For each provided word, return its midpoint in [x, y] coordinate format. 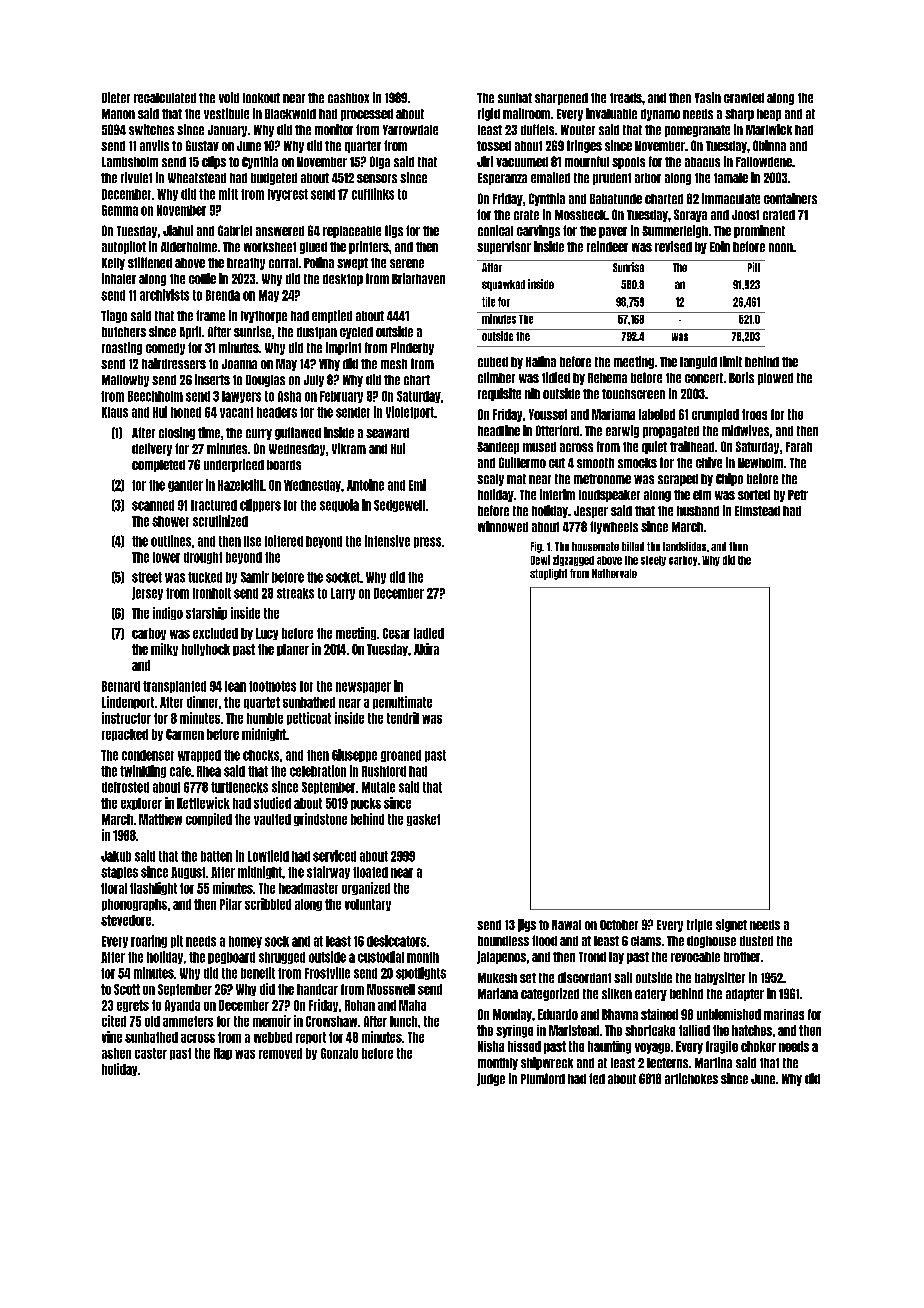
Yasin [708, 97]
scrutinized [220, 521]
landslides [684, 546]
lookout [261, 98]
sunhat [515, 98]
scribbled [268, 904]
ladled [429, 633]
